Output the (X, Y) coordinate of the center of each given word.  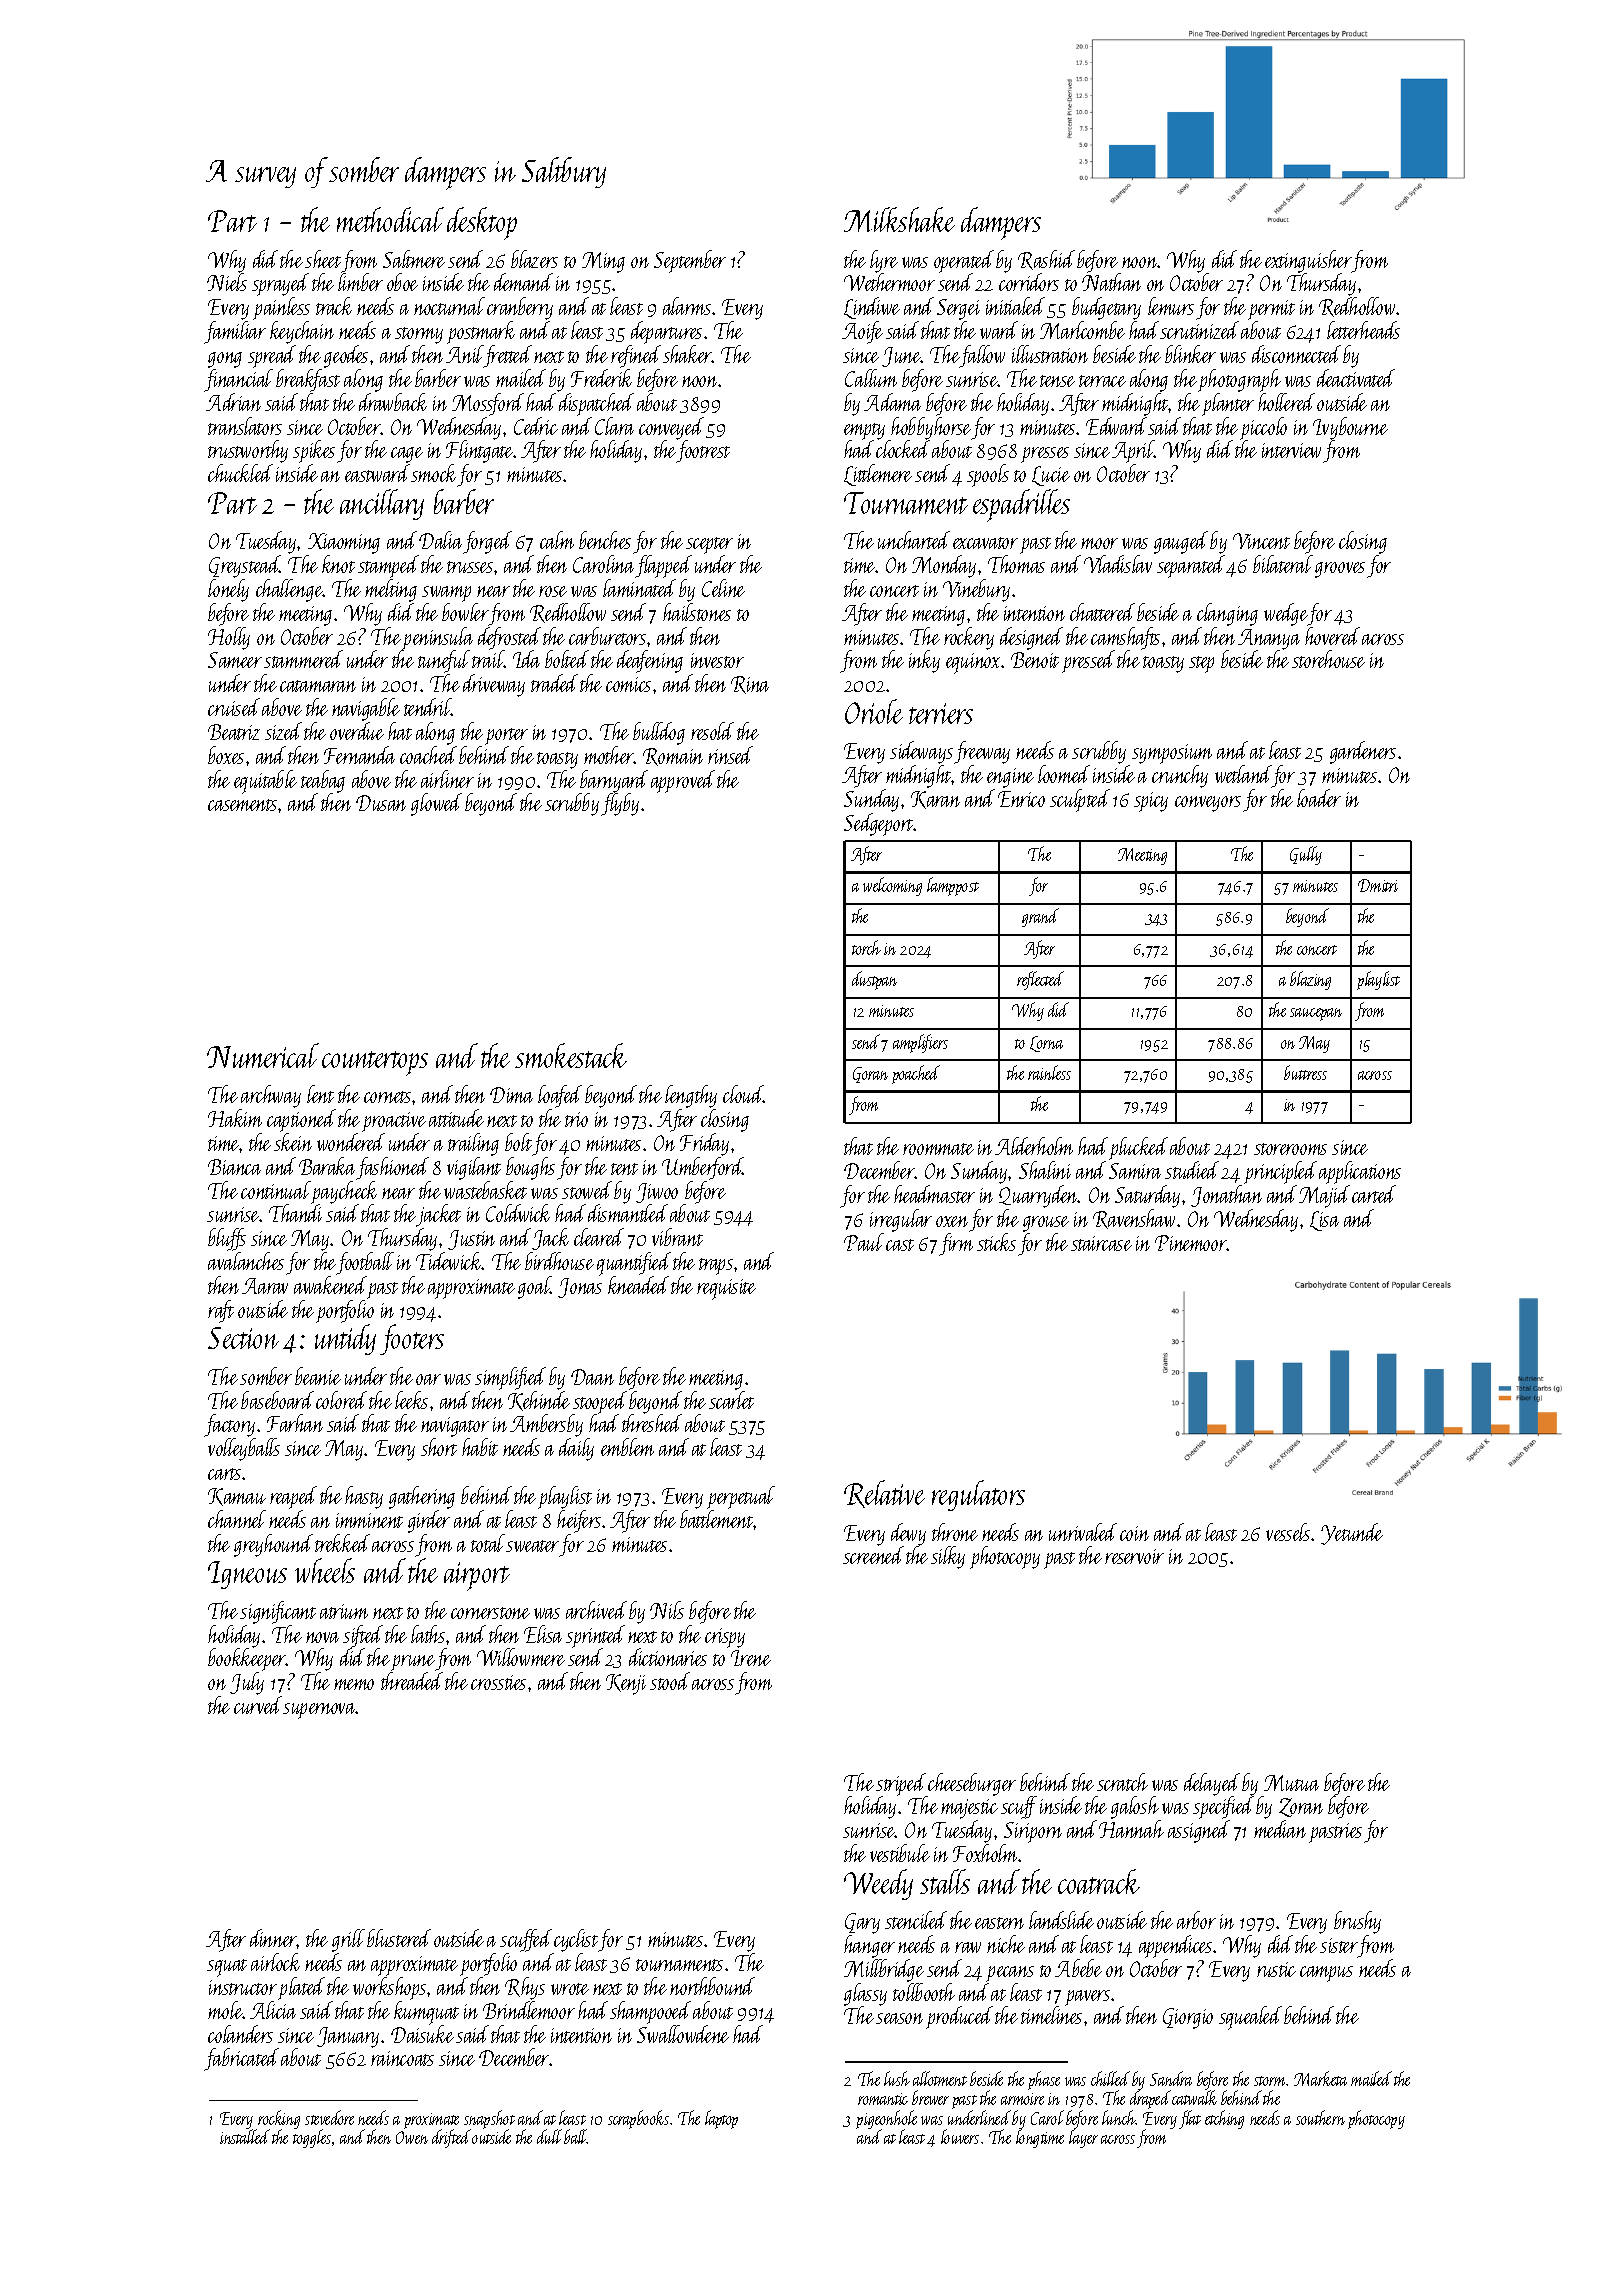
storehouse (1328, 659)
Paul (864, 1242)
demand (523, 282)
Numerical (263, 1055)
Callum (871, 378)
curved (259, 1705)
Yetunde (1352, 1534)
